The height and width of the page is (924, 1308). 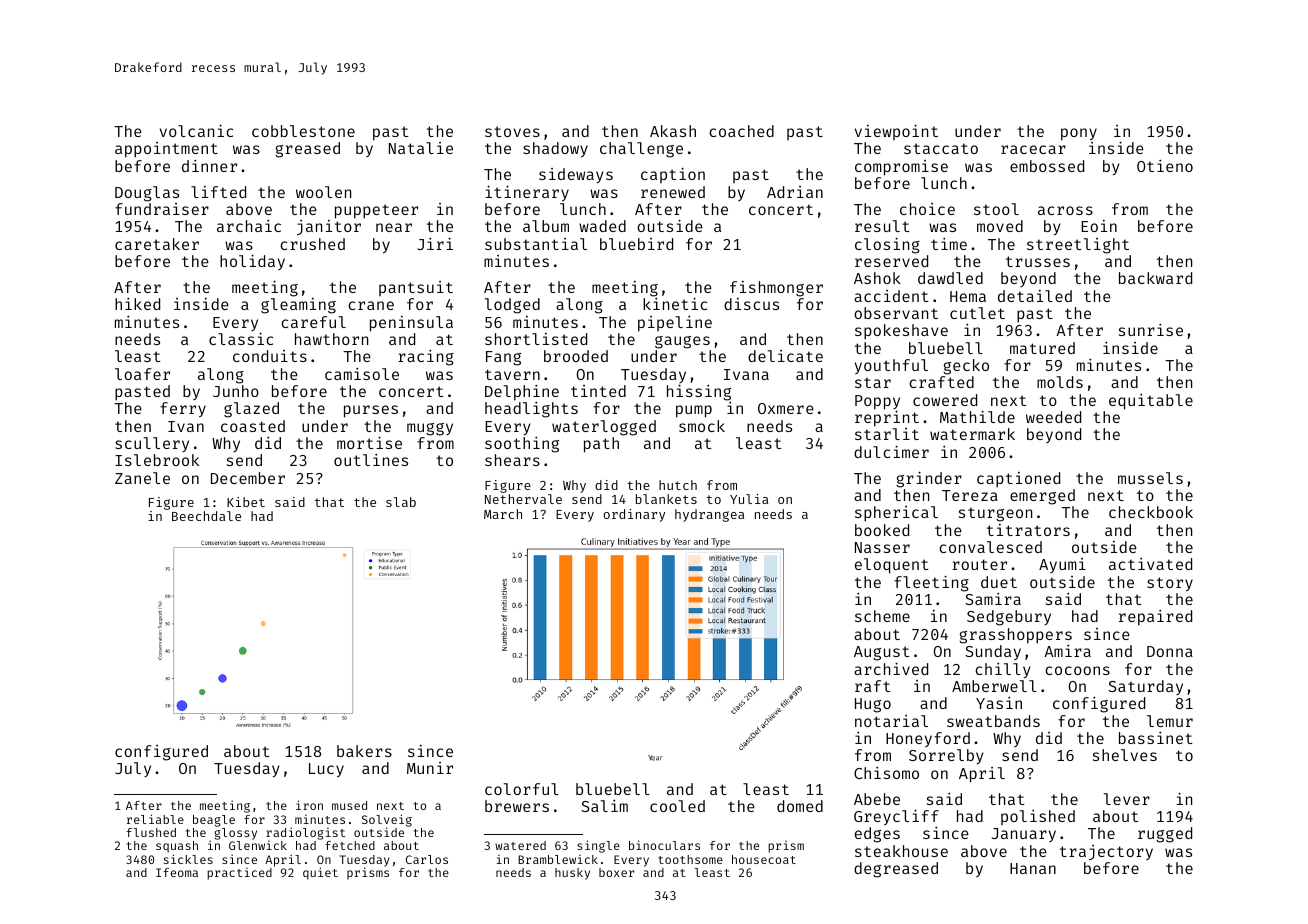 What do you see at coordinates (882, 616) in the page?
I see `scheme` at bounding box center [882, 616].
